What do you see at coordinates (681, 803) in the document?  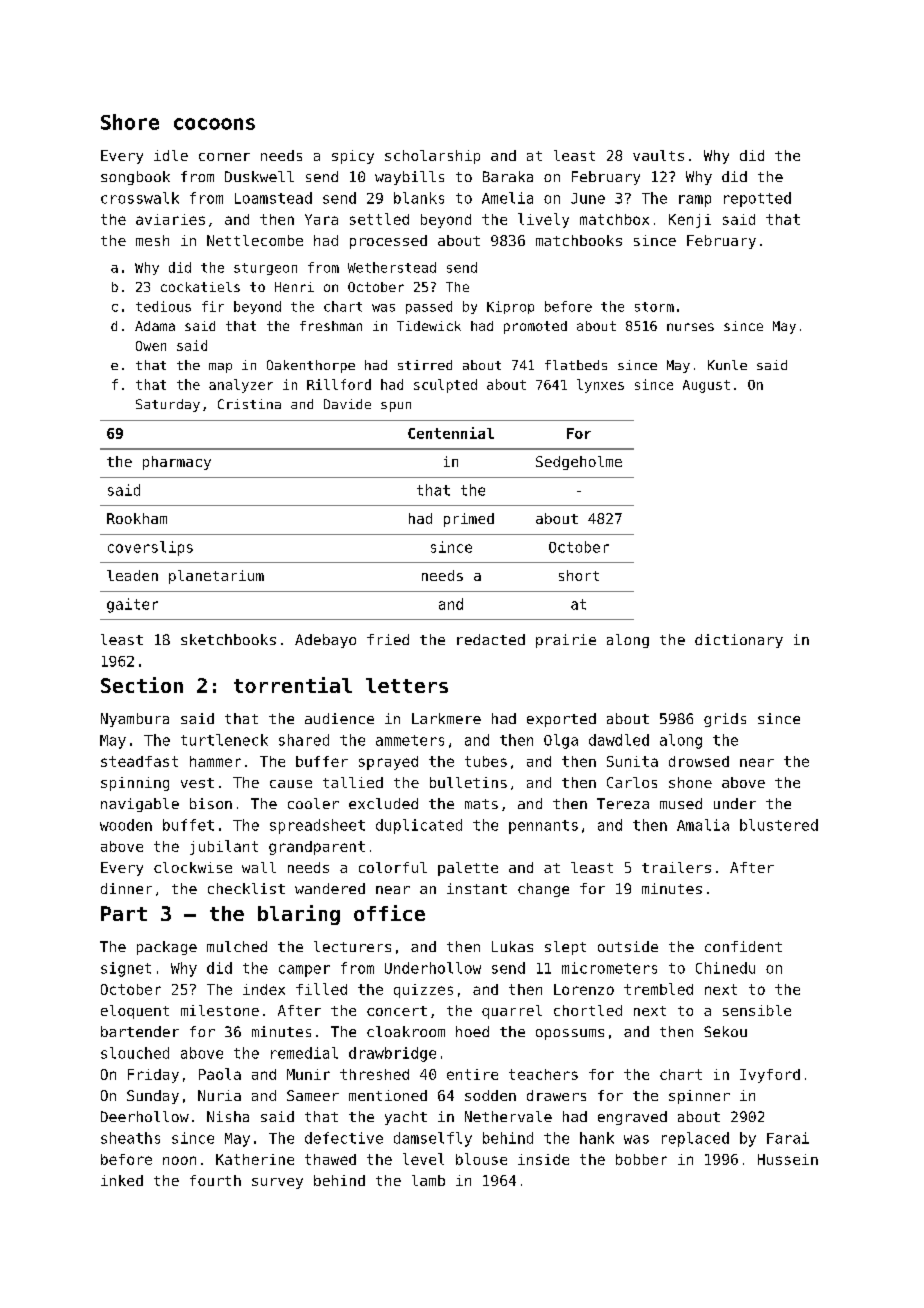 I see `mused` at bounding box center [681, 803].
